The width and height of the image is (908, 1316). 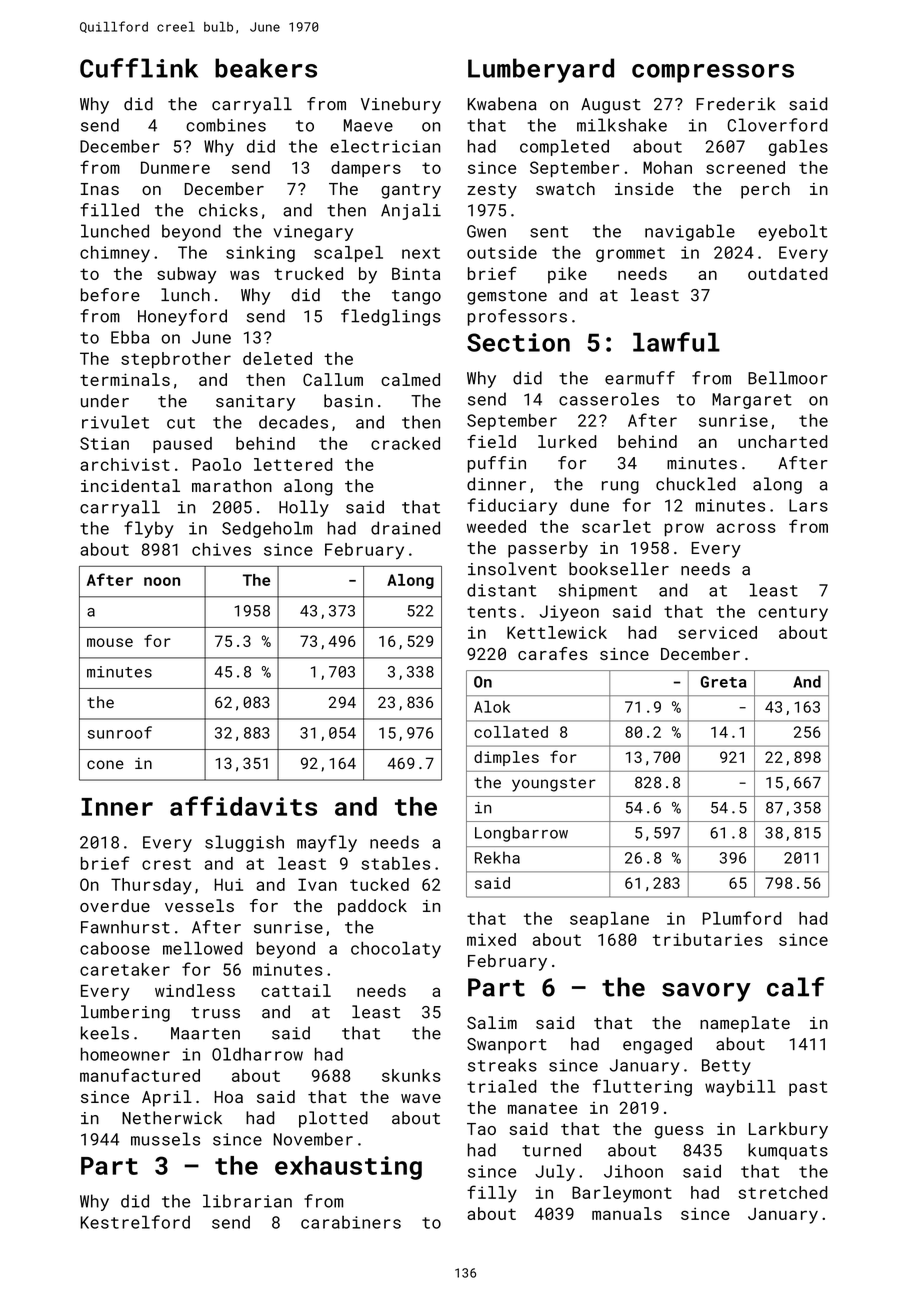 What do you see at coordinates (395, 863) in the image?
I see `stables` at bounding box center [395, 863].
